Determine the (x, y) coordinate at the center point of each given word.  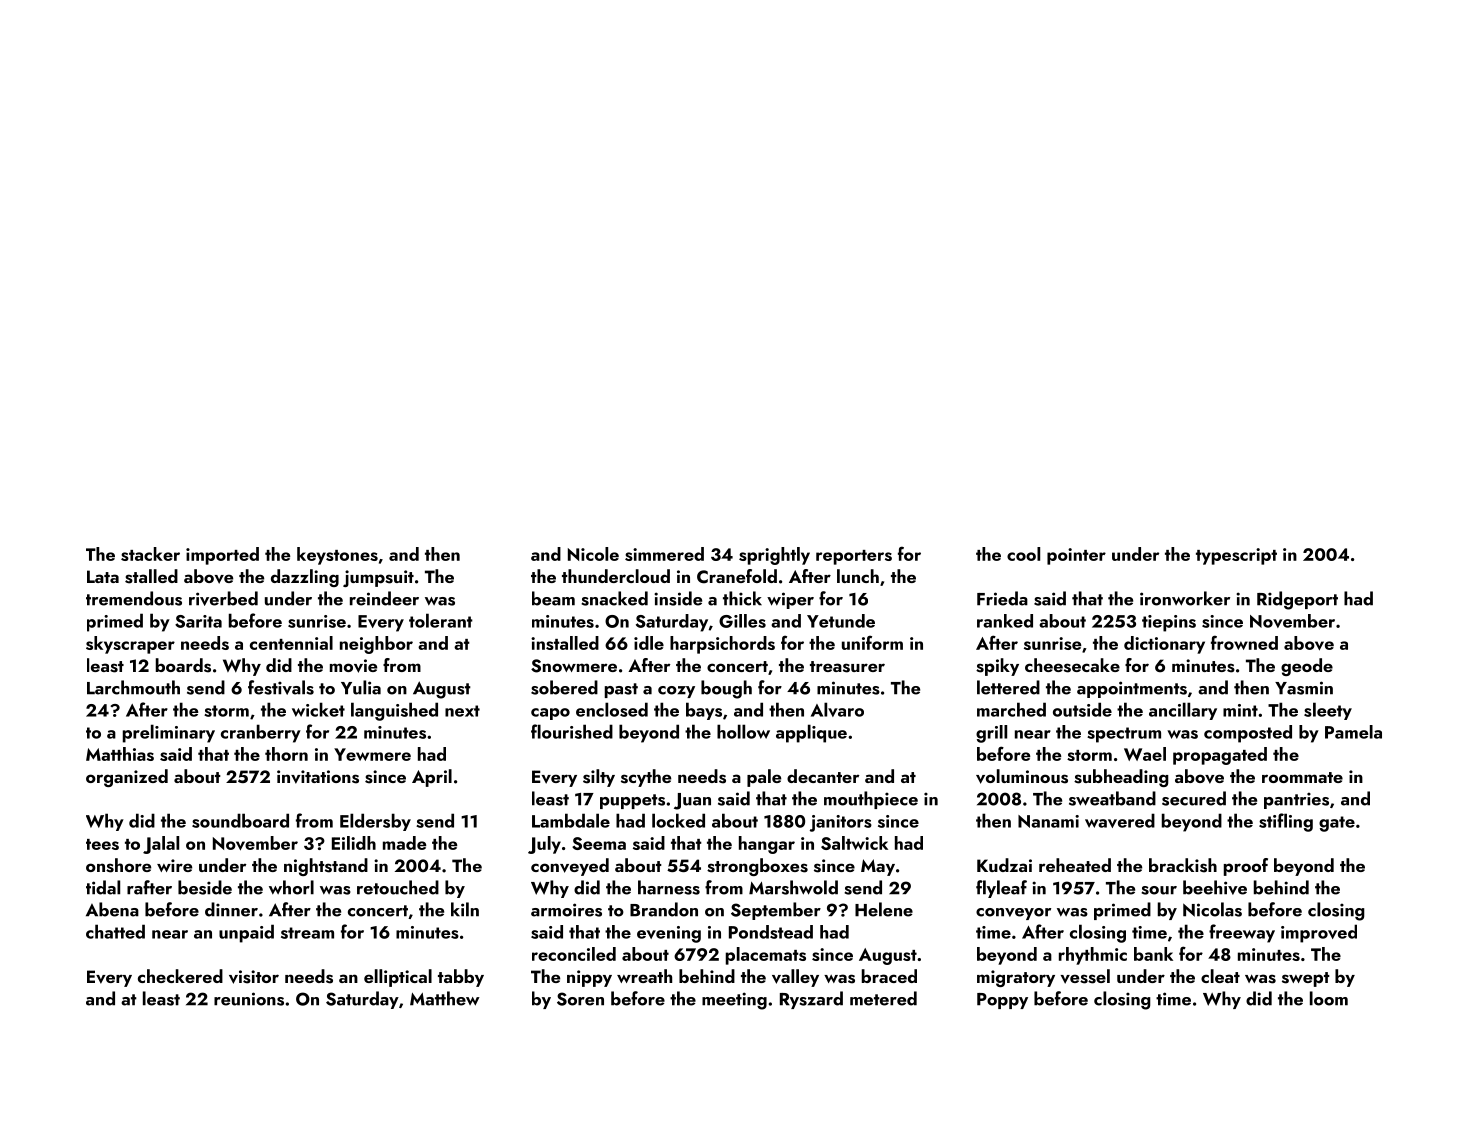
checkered (180, 976)
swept (1306, 979)
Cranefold (737, 576)
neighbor (376, 645)
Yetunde (841, 621)
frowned (1244, 642)
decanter (823, 776)
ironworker (1185, 598)
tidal (103, 887)
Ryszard (811, 1000)
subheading (1121, 778)
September (776, 911)
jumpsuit (378, 578)
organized (127, 778)
